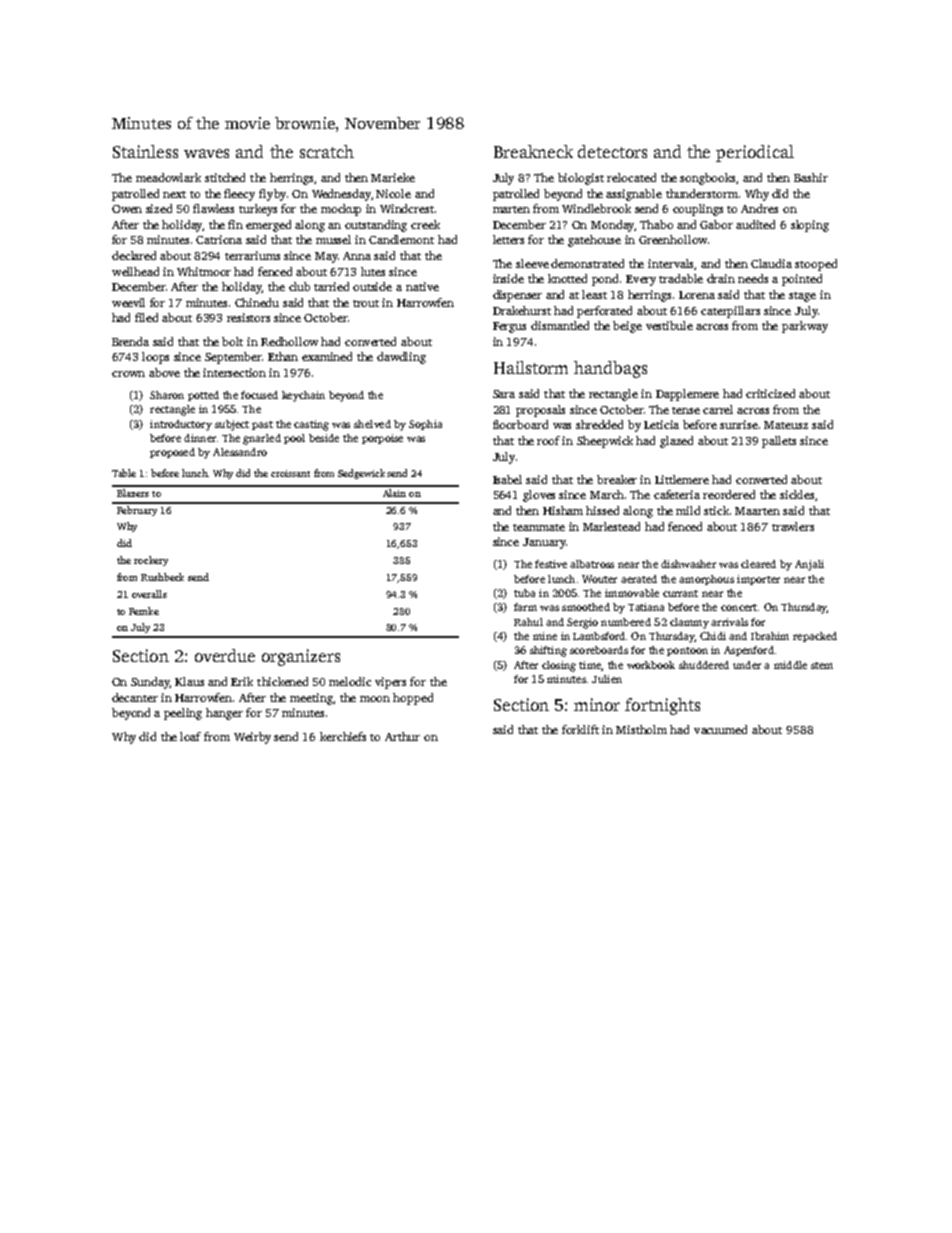 This image has height=1233, width=952. Describe the element at coordinates (361, 474) in the image. I see `Sedgewick` at that location.
